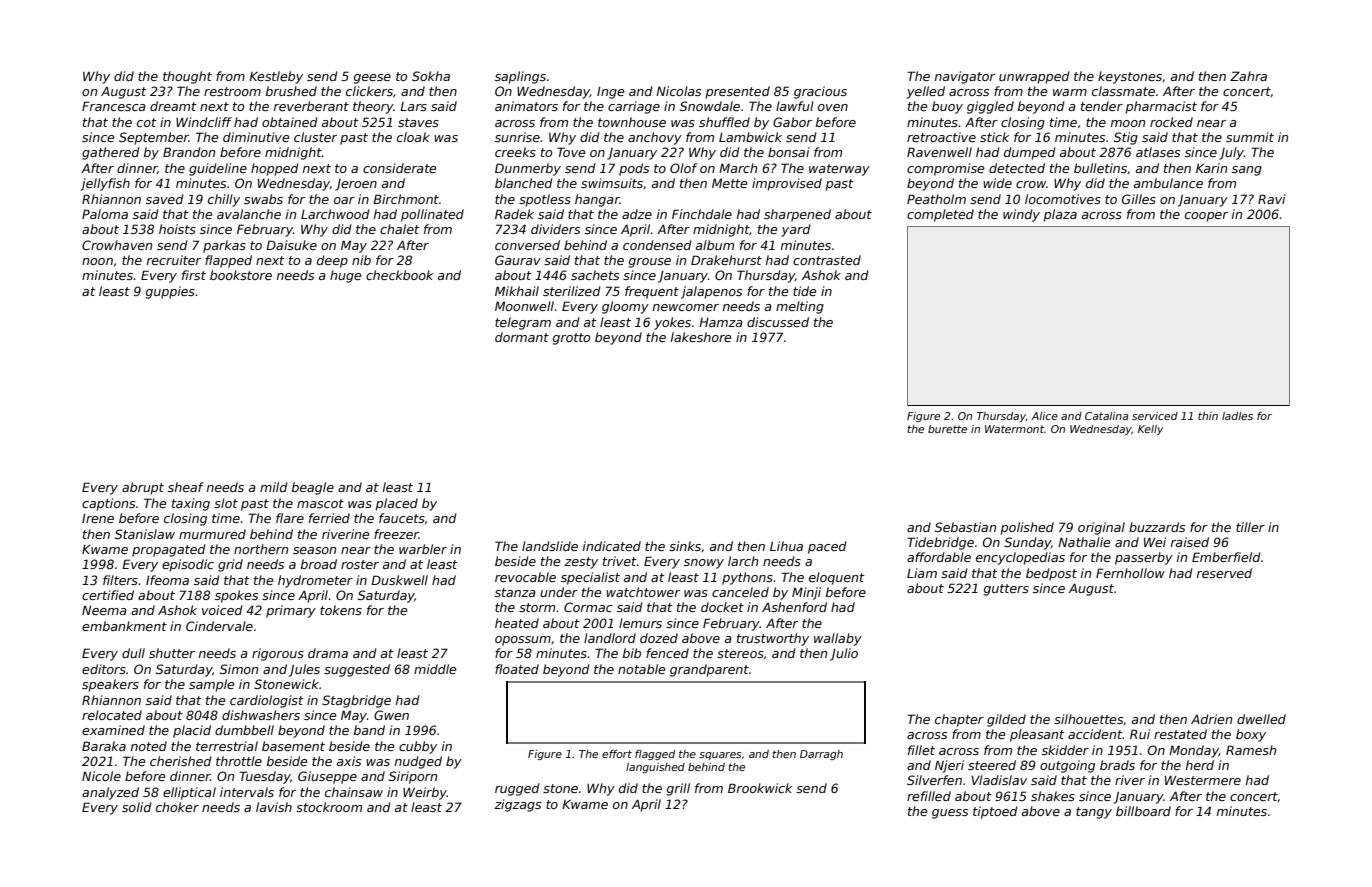 This screenshot has width=1372, height=887. What do you see at coordinates (1157, 527) in the screenshot?
I see `buzzards` at bounding box center [1157, 527].
